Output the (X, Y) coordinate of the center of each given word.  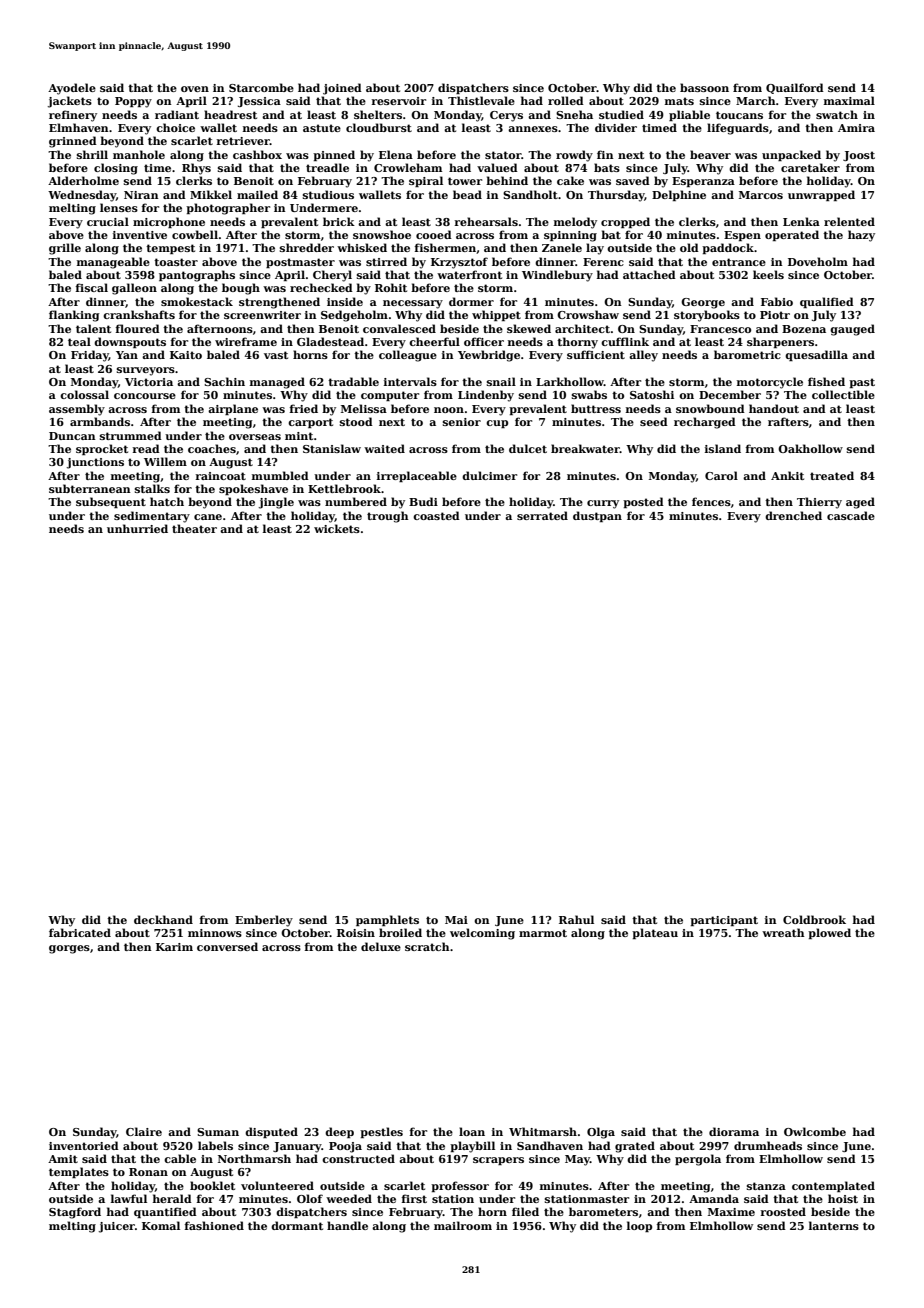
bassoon (704, 87)
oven (195, 89)
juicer (117, 1227)
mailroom (463, 1225)
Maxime (731, 1212)
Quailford (795, 88)
